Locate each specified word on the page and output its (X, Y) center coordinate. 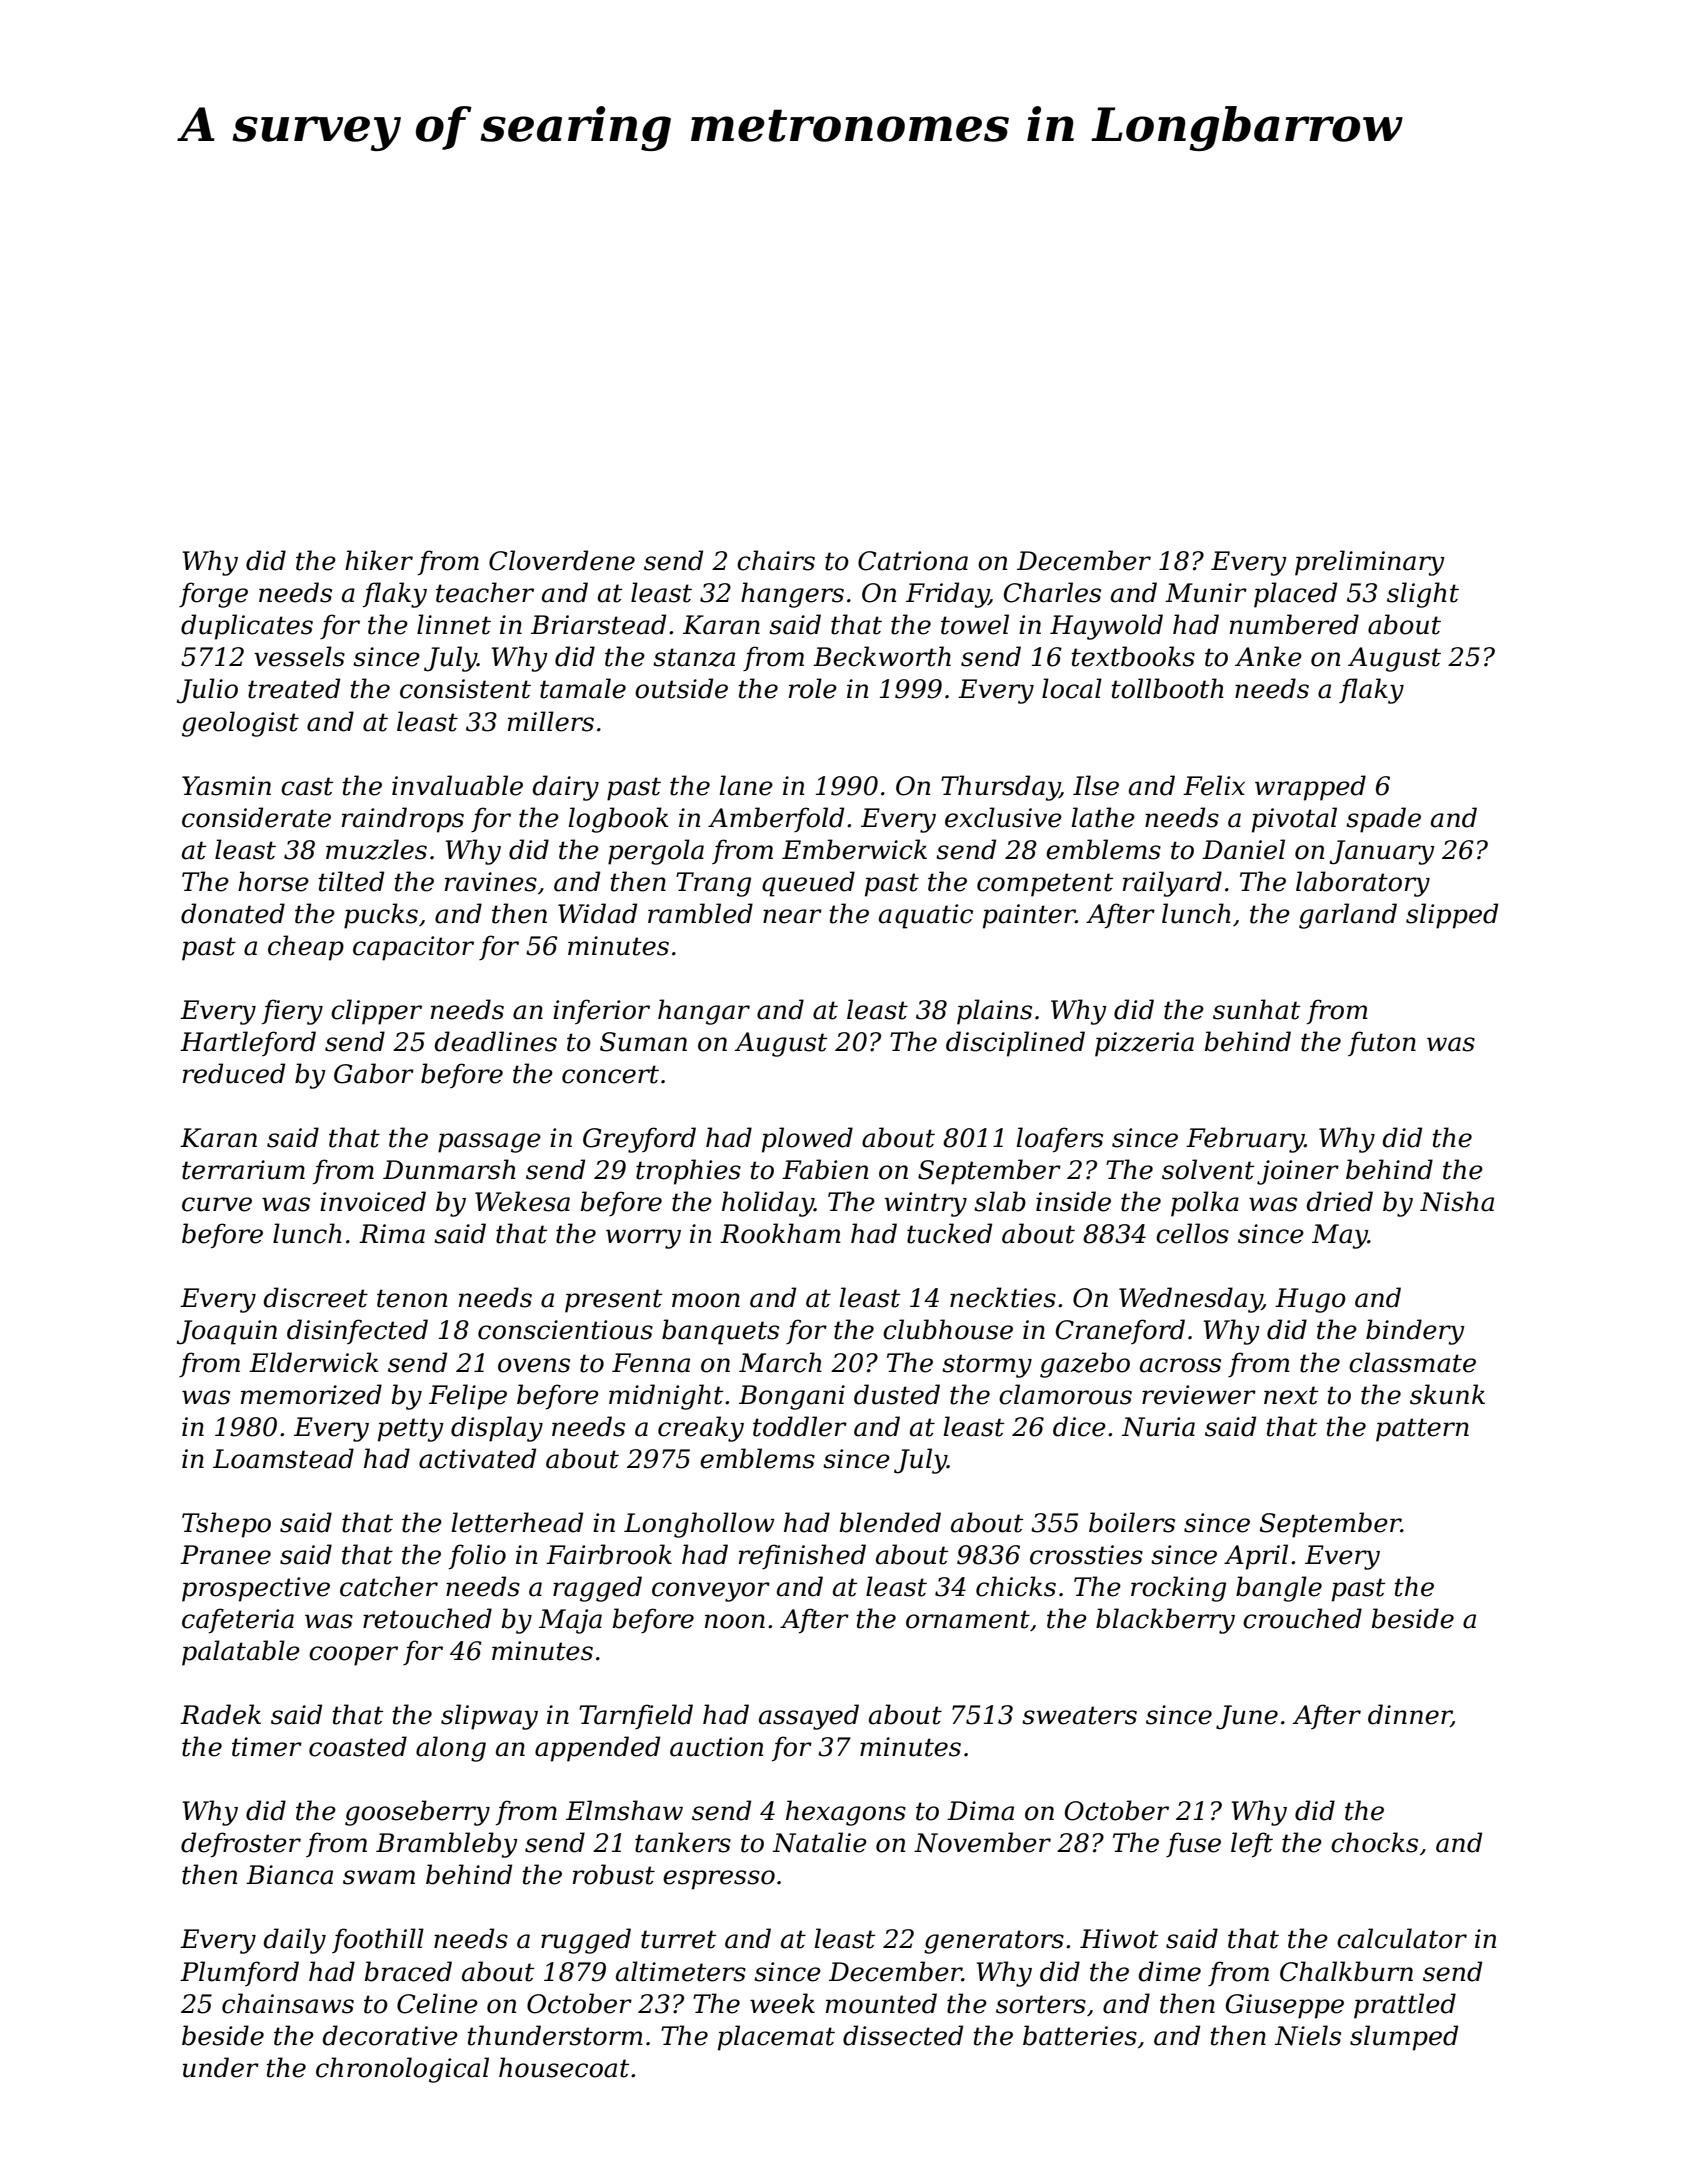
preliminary (1370, 563)
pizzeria (1144, 1044)
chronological (402, 2070)
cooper (353, 1656)
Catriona (913, 561)
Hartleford (248, 1043)
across (1180, 1365)
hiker (379, 560)
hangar (704, 1012)
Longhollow (699, 1525)
